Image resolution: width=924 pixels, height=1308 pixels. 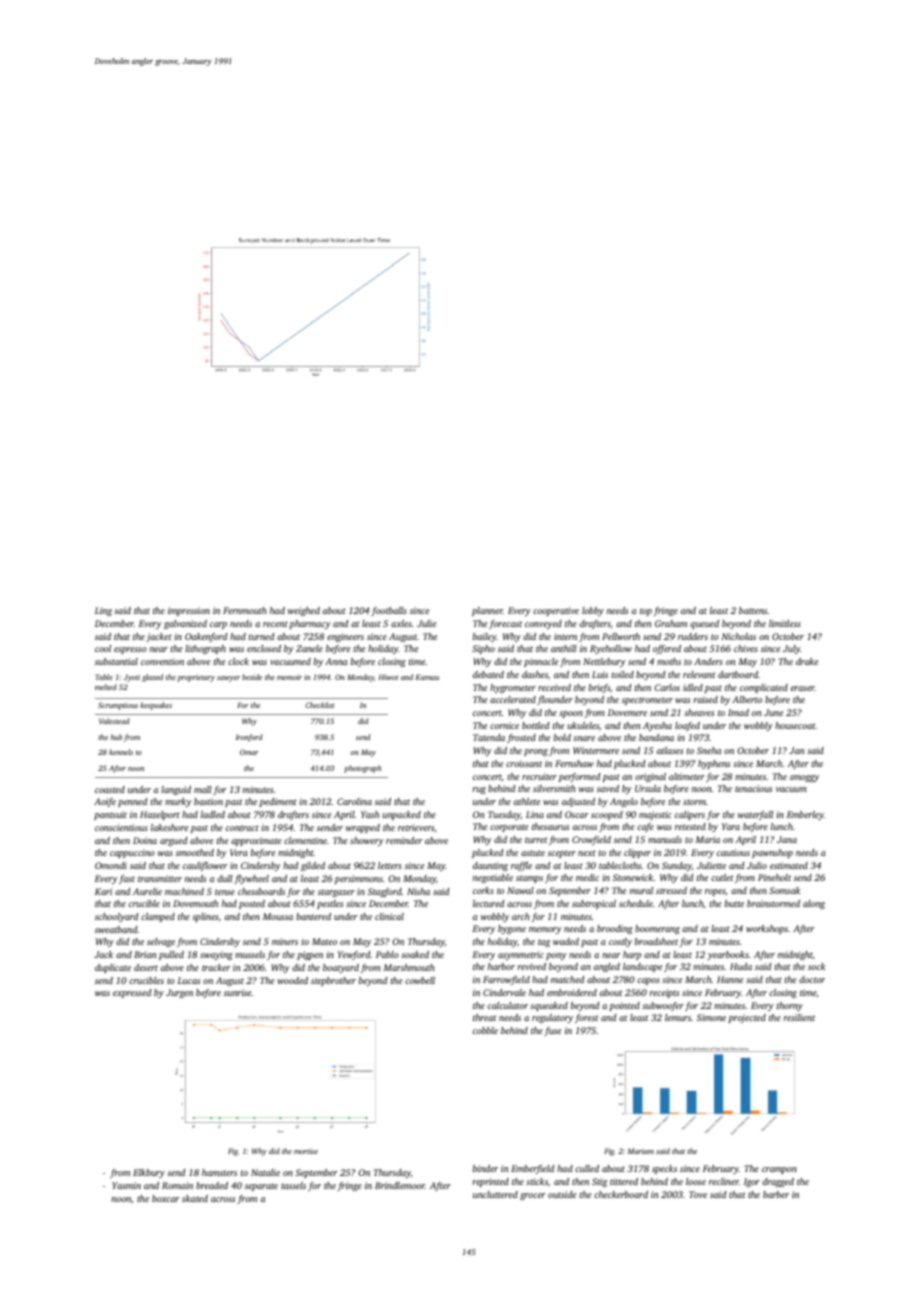 I want to click on Jyoti, so click(x=132, y=678).
